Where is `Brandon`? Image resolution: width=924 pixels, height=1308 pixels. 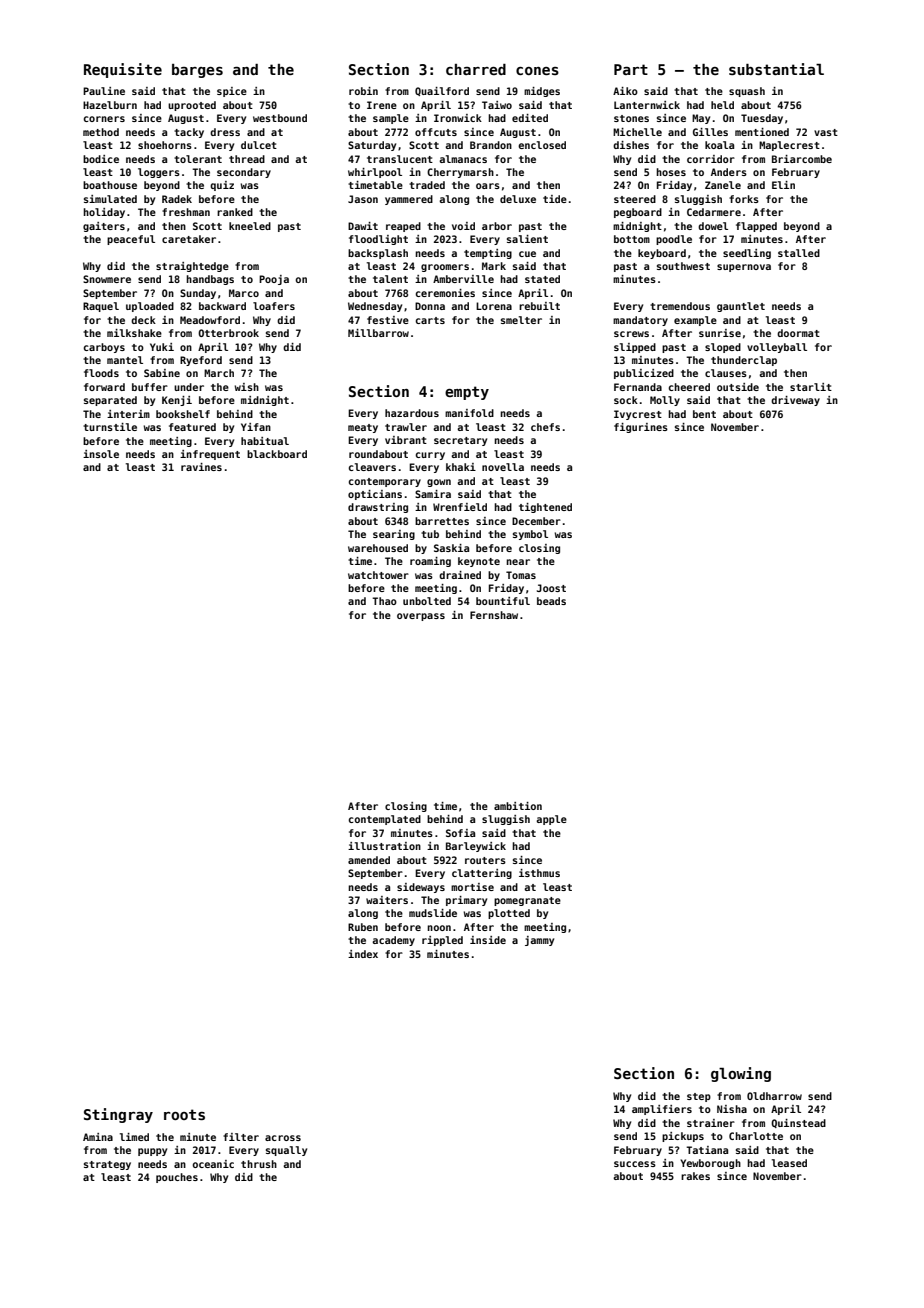
Brandon is located at coordinates (491, 145).
